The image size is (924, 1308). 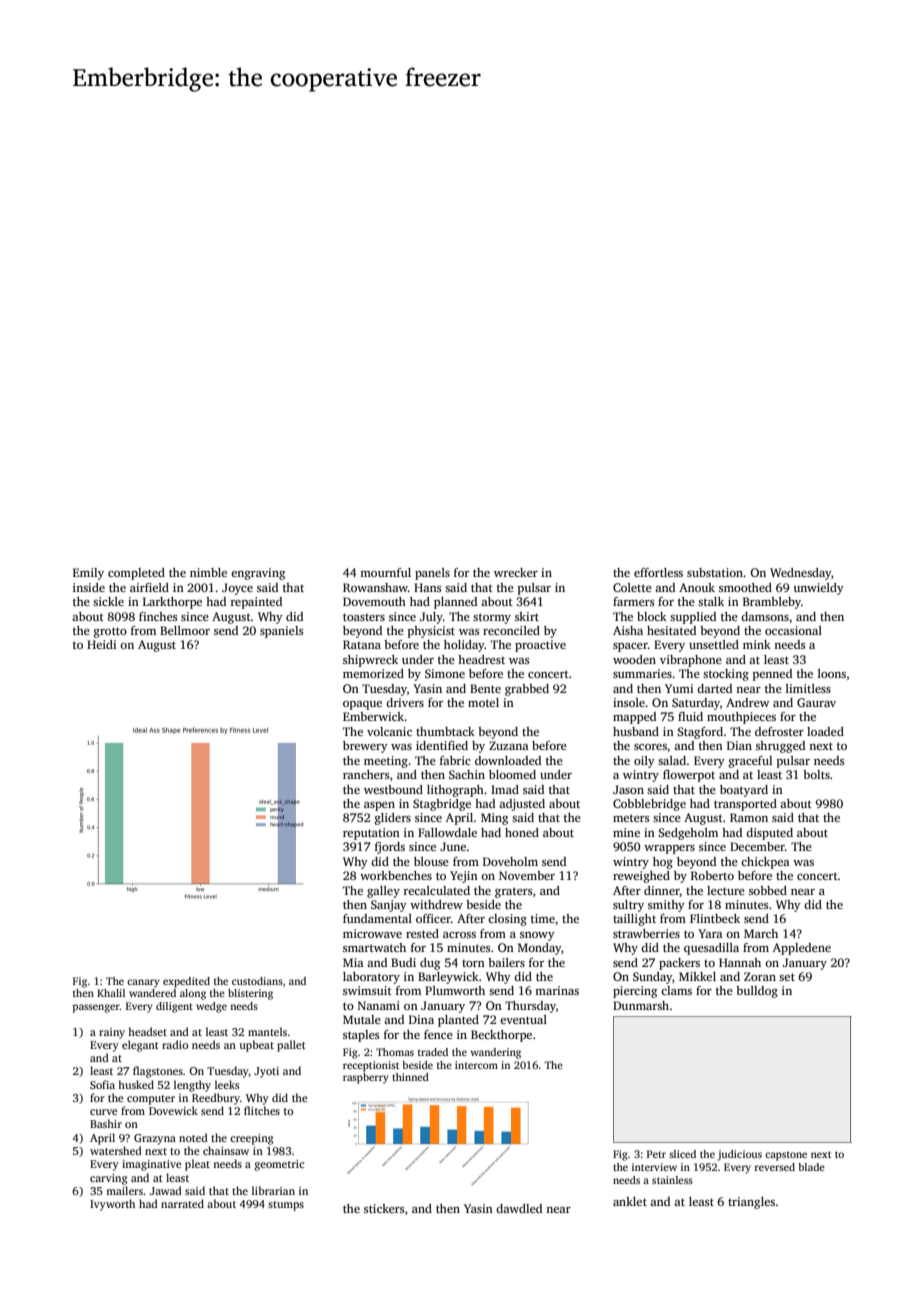 What do you see at coordinates (519, 1208) in the screenshot?
I see `dawdled` at bounding box center [519, 1208].
